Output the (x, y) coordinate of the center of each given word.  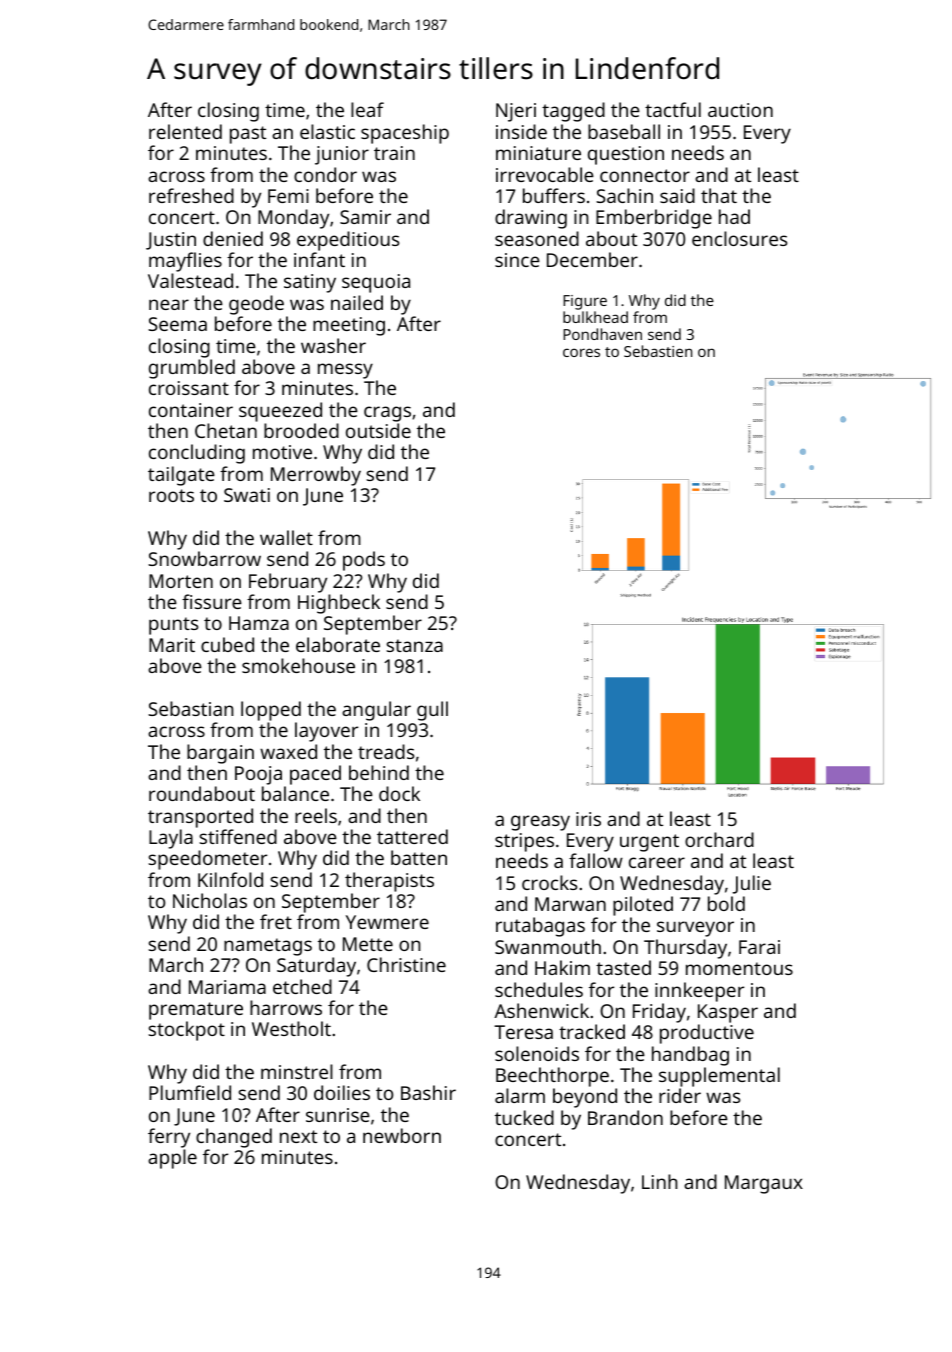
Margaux (764, 1184)
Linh (660, 1181)
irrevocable (545, 174)
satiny (310, 283)
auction (740, 110)
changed (234, 1138)
